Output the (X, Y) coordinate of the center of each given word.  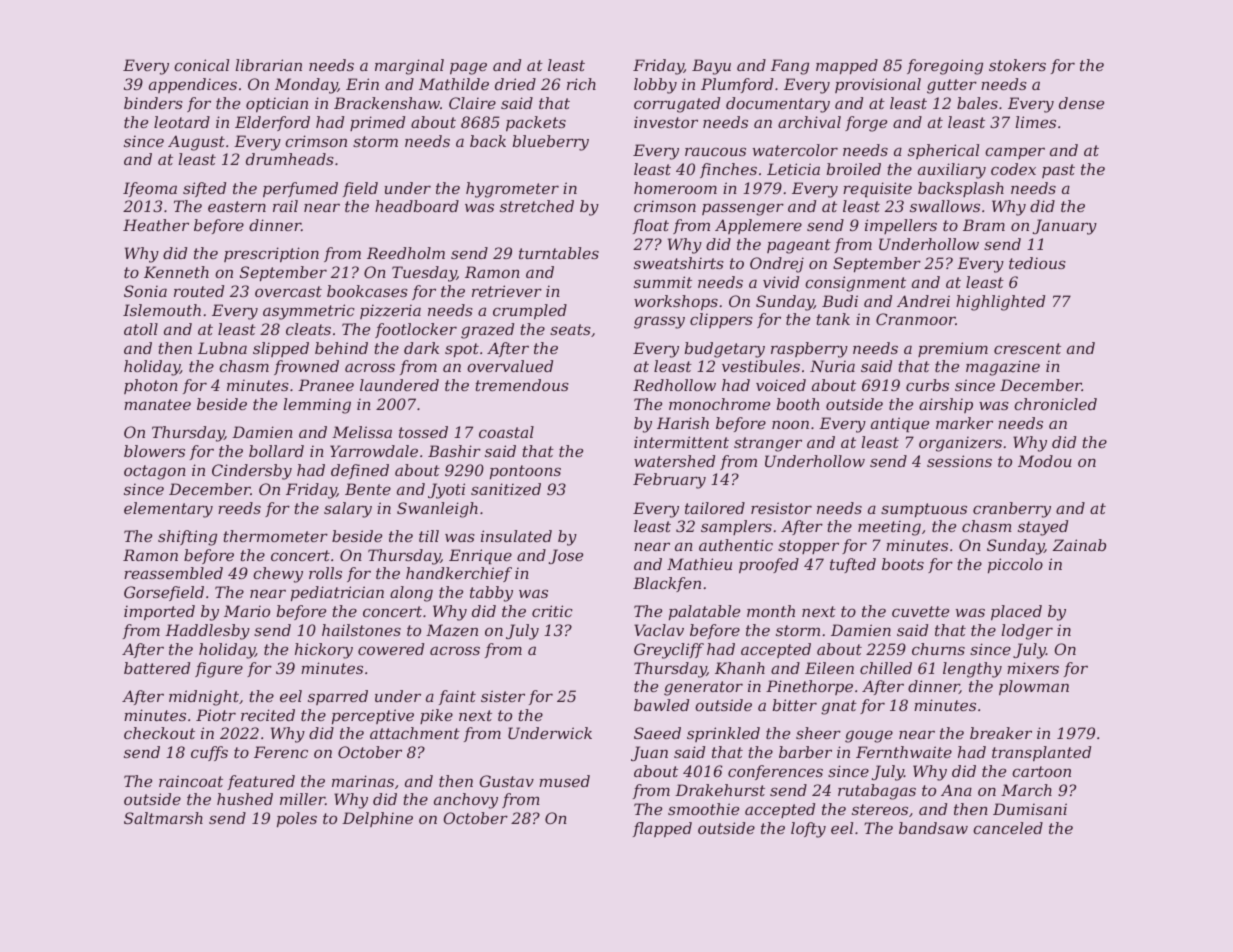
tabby (491, 594)
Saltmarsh (163, 818)
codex (1013, 169)
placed (1016, 612)
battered (157, 668)
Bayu (711, 67)
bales (977, 103)
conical (201, 65)
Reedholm (406, 253)
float (651, 226)
